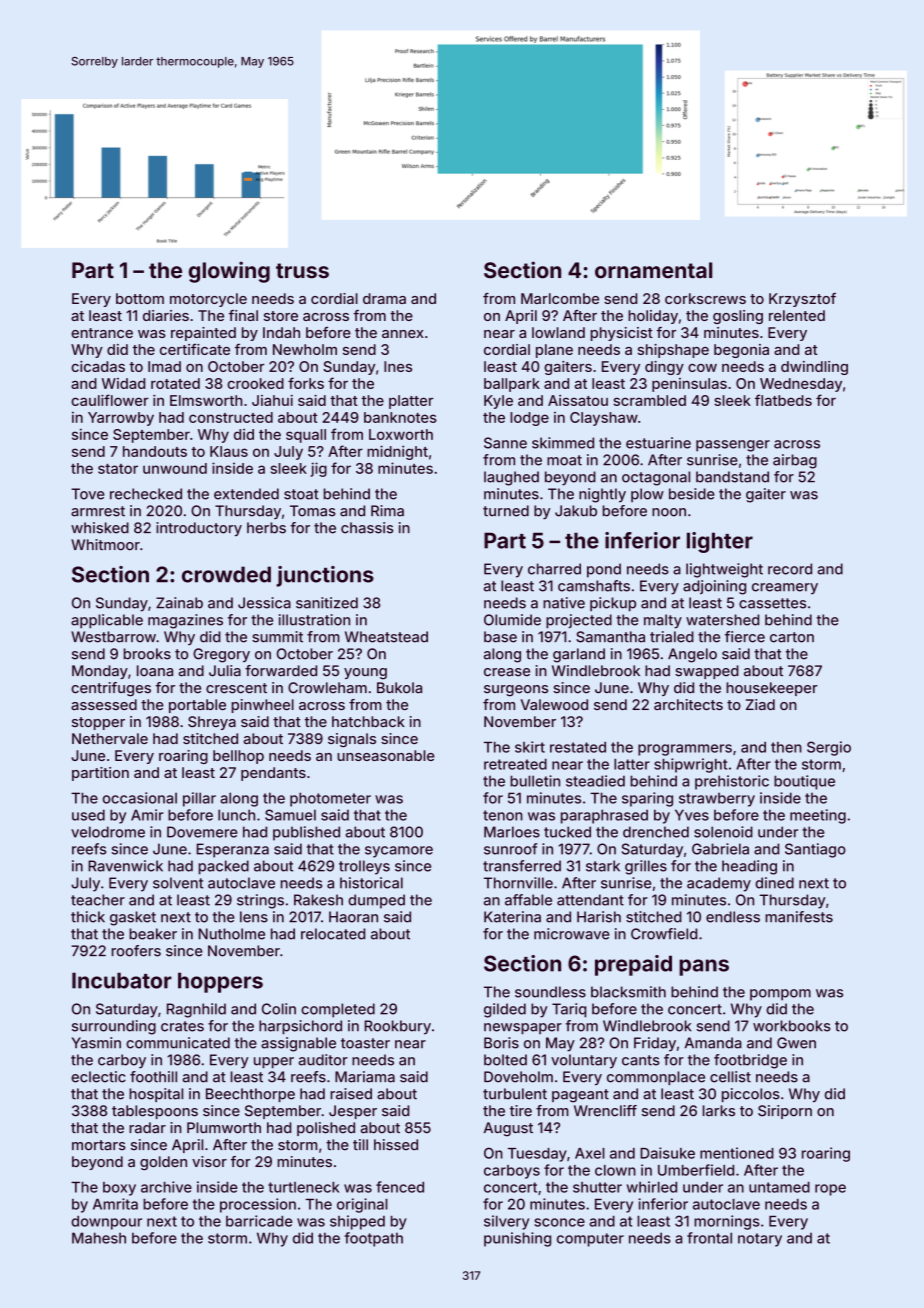 Image resolution: width=924 pixels, height=1308 pixels. What do you see at coordinates (302, 271) in the screenshot?
I see `truss` at bounding box center [302, 271].
